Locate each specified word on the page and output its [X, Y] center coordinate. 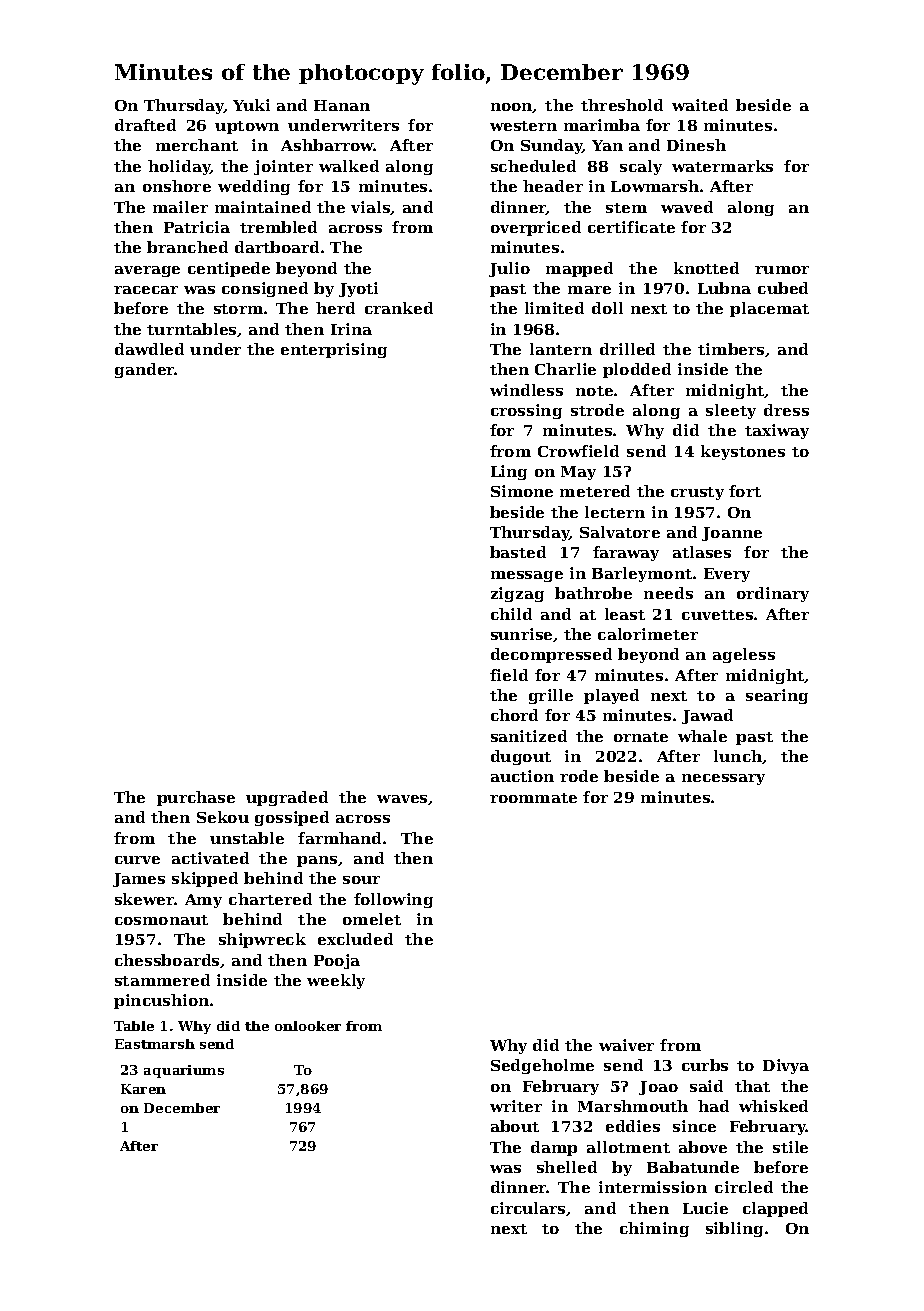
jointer [283, 167]
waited [700, 105]
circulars [528, 1208]
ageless [744, 655]
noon [512, 108]
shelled [567, 1167]
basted [518, 552]
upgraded [287, 798]
